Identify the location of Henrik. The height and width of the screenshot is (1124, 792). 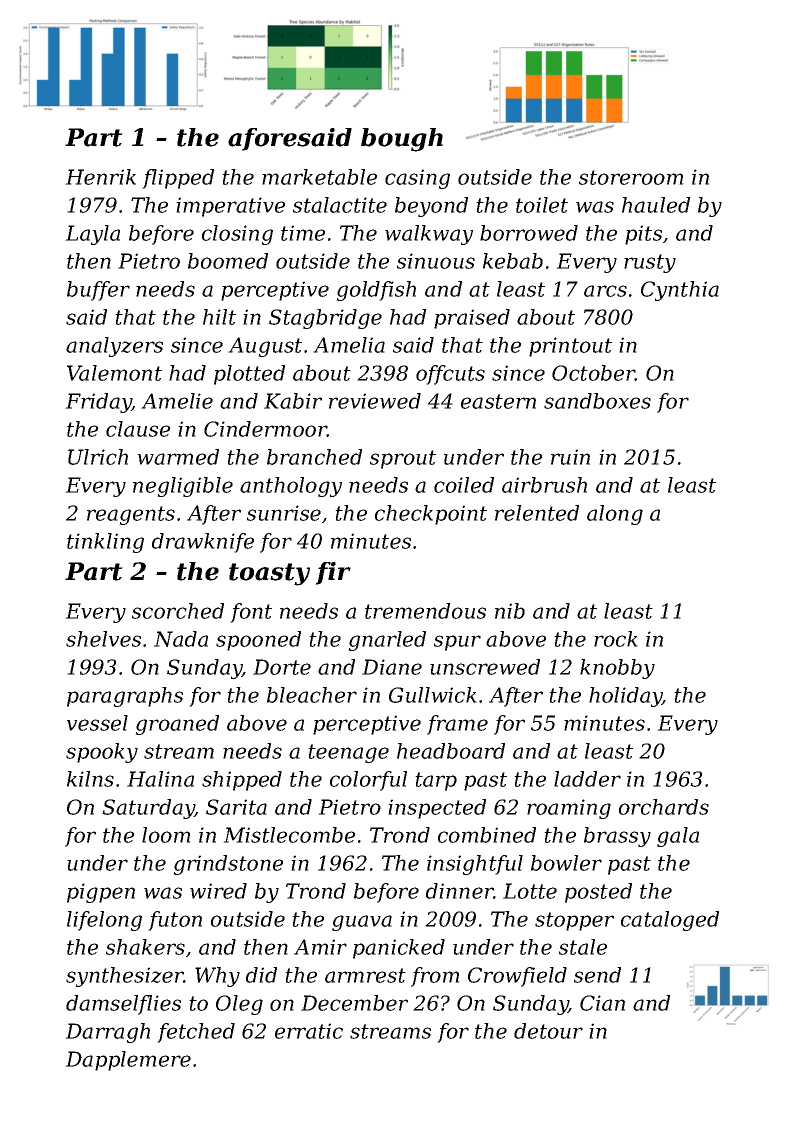
(100, 177).
